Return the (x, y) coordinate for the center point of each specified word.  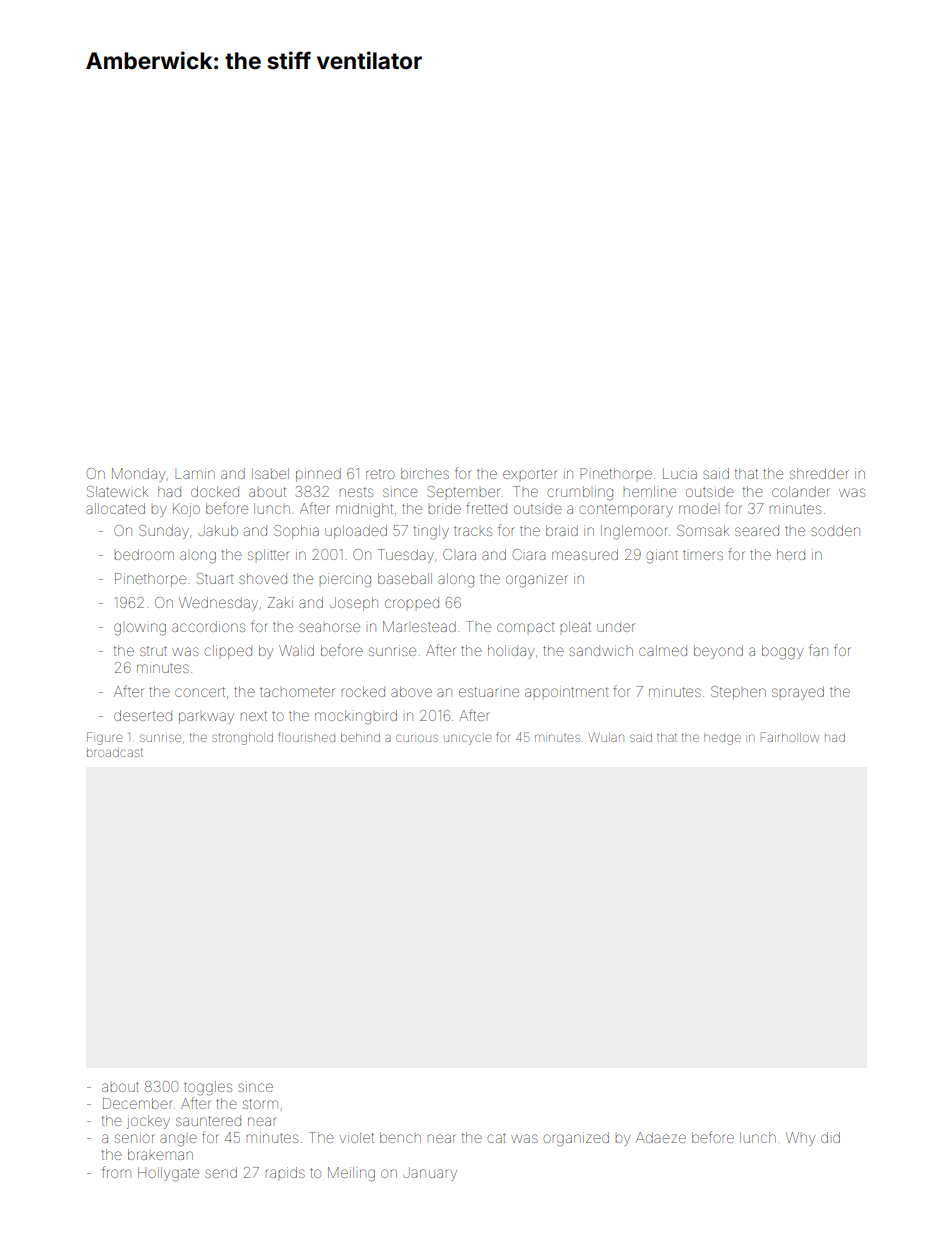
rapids (285, 1172)
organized (576, 1139)
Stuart (215, 578)
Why (800, 1139)
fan (818, 650)
